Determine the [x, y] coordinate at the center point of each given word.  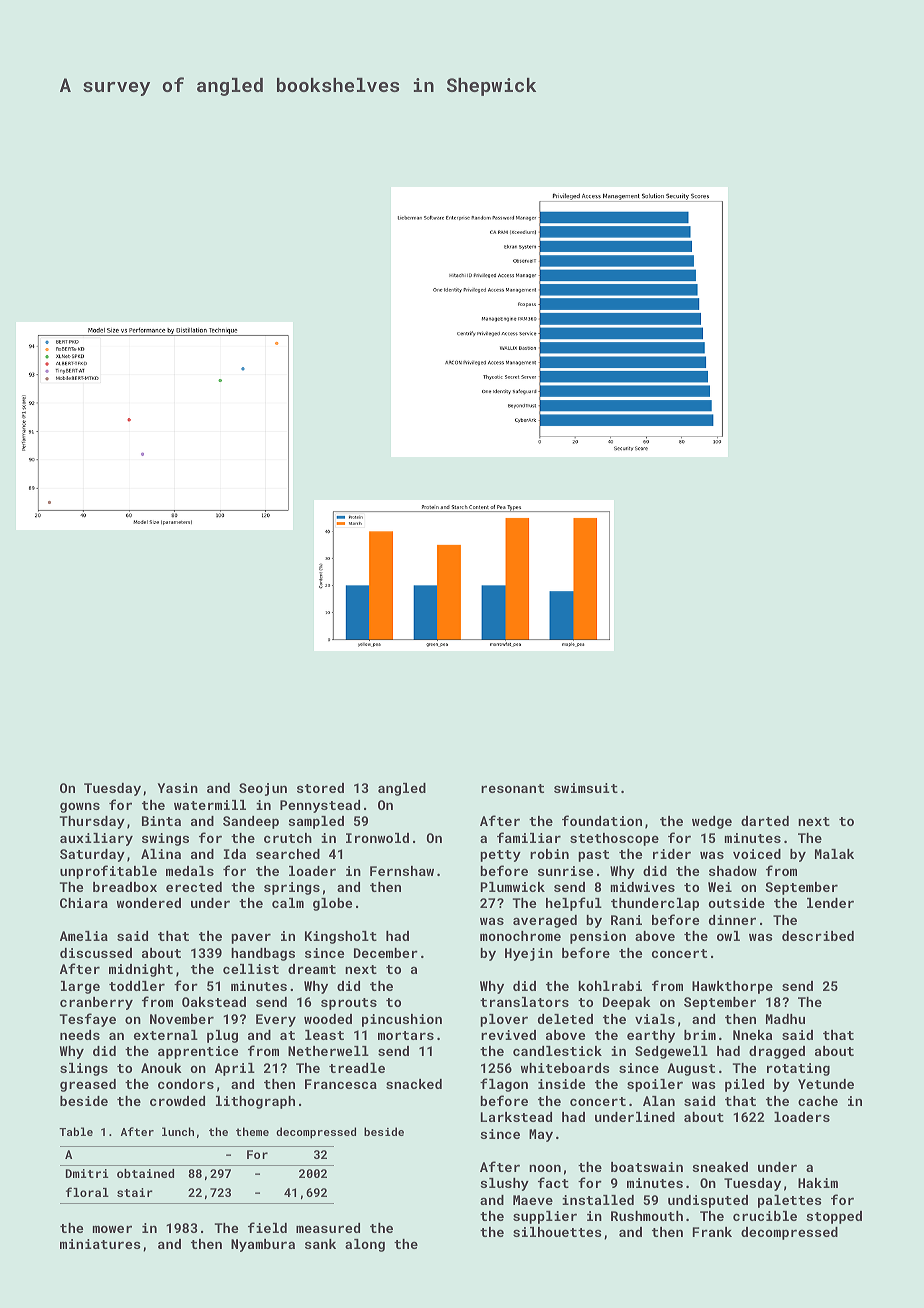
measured [328, 1228]
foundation [602, 820]
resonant [512, 788]
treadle [357, 1068]
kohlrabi [610, 986]
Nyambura [263, 1245]
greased [88, 1085]
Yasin [178, 788]
